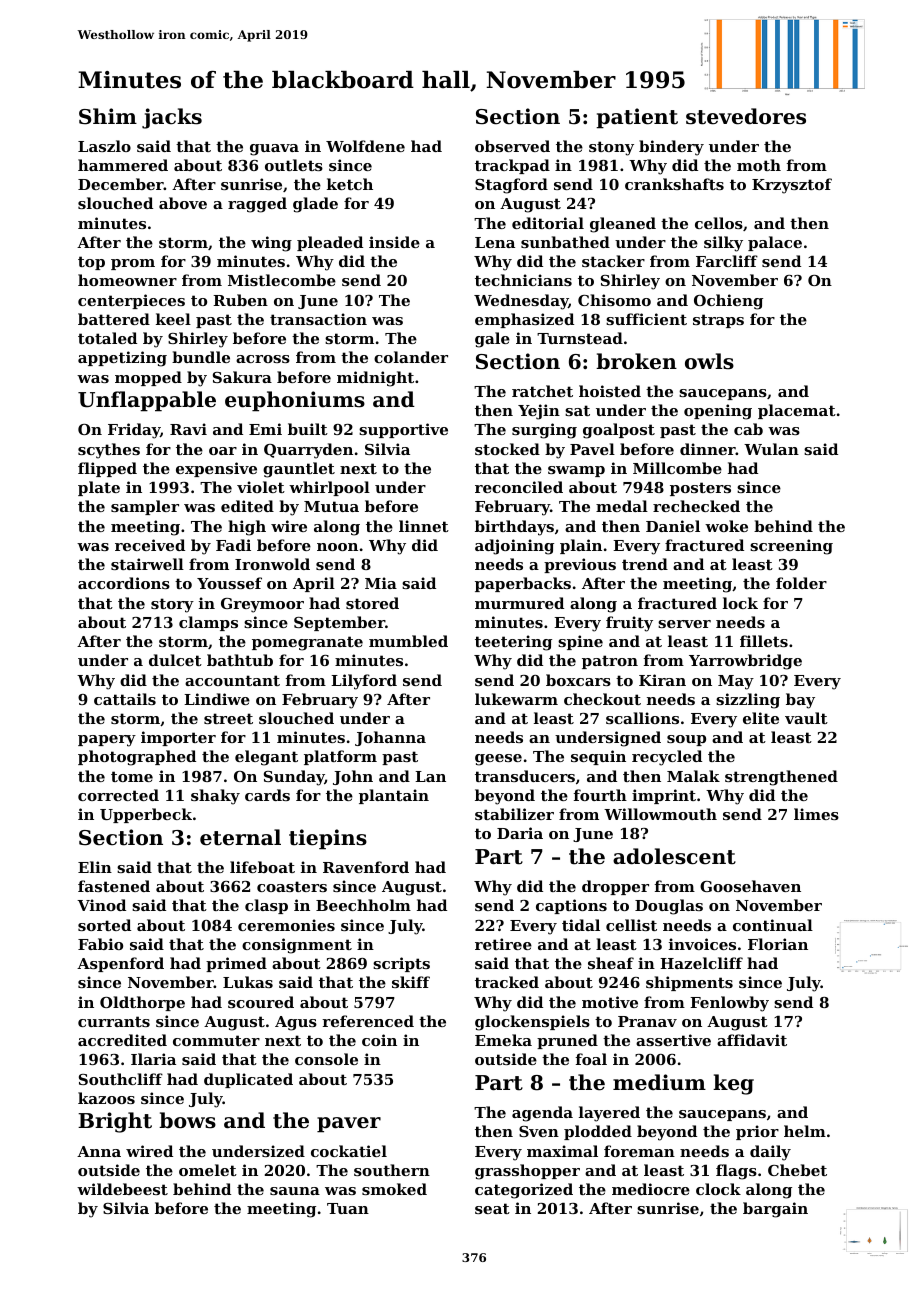  Describe the element at coordinates (411, 982) in the screenshot. I see `skiff` at that location.
